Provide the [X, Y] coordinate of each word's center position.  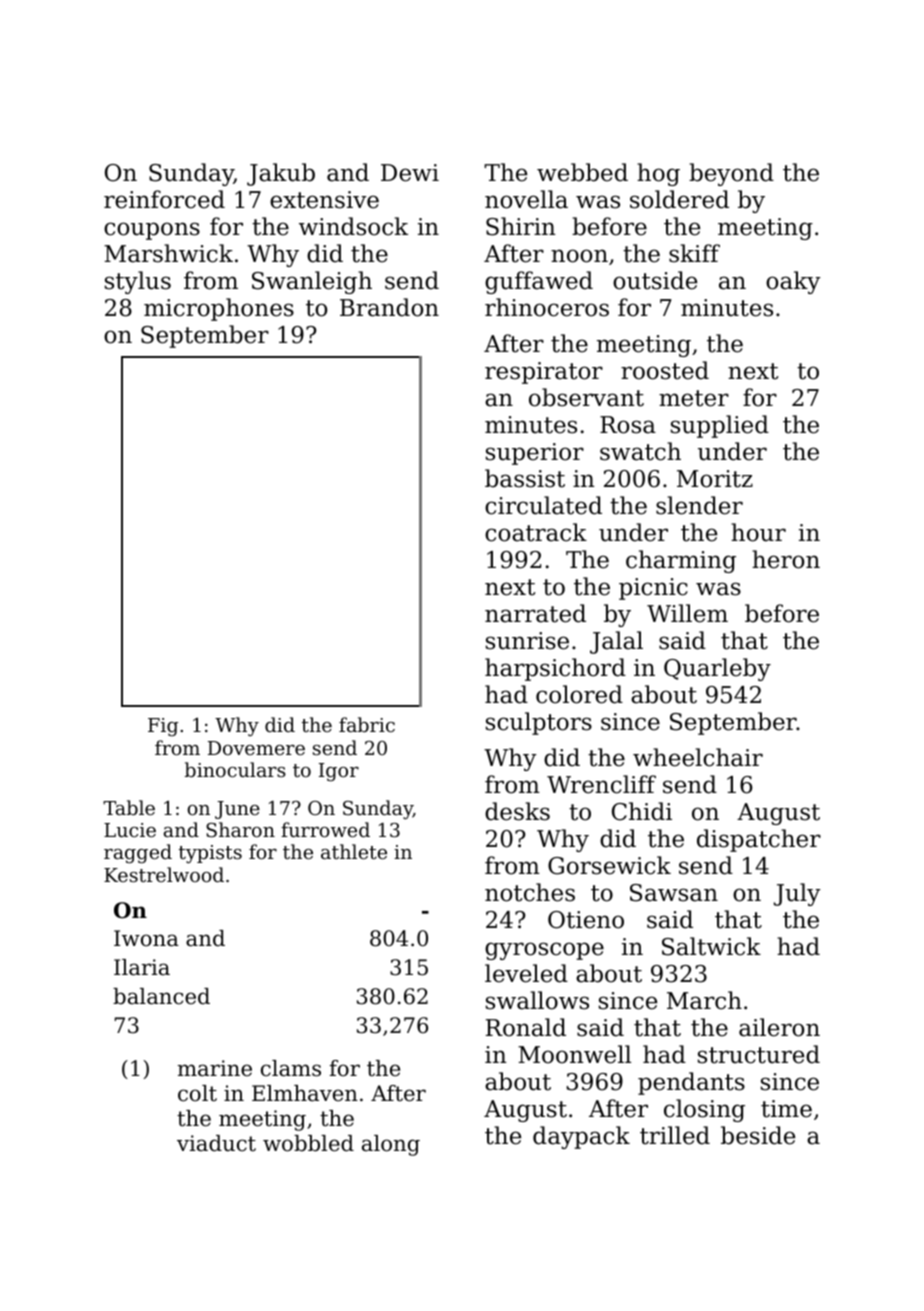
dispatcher [759, 840]
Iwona [146, 938]
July [797, 894]
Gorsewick [609, 865]
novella [526, 199]
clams [291, 1068]
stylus [138, 282]
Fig [163, 727]
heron [786, 559]
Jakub [281, 174]
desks [517, 811]
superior [535, 454]
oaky [793, 282]
